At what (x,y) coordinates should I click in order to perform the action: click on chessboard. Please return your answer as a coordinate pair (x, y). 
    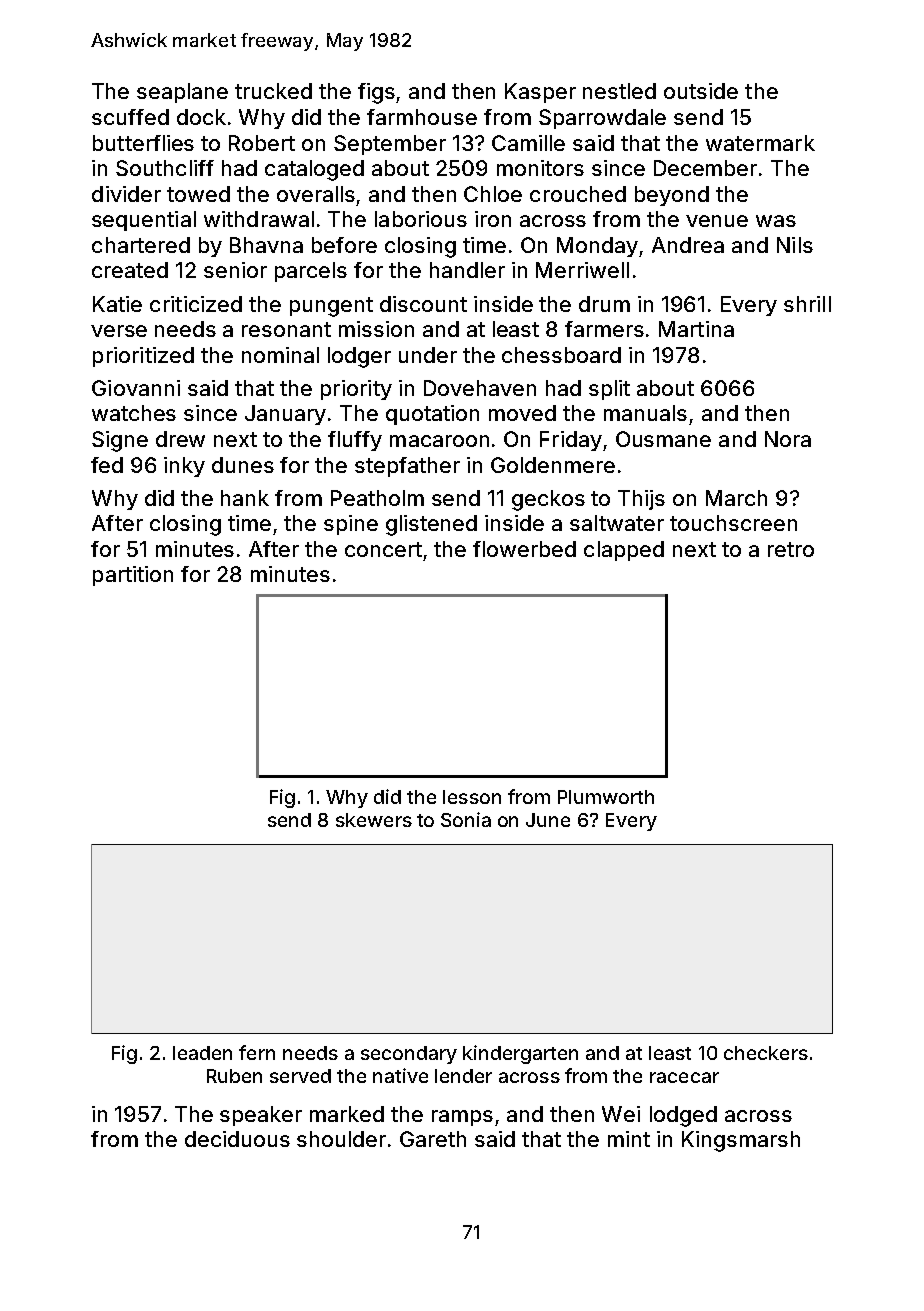
    Looking at the image, I should click on (561, 355).
